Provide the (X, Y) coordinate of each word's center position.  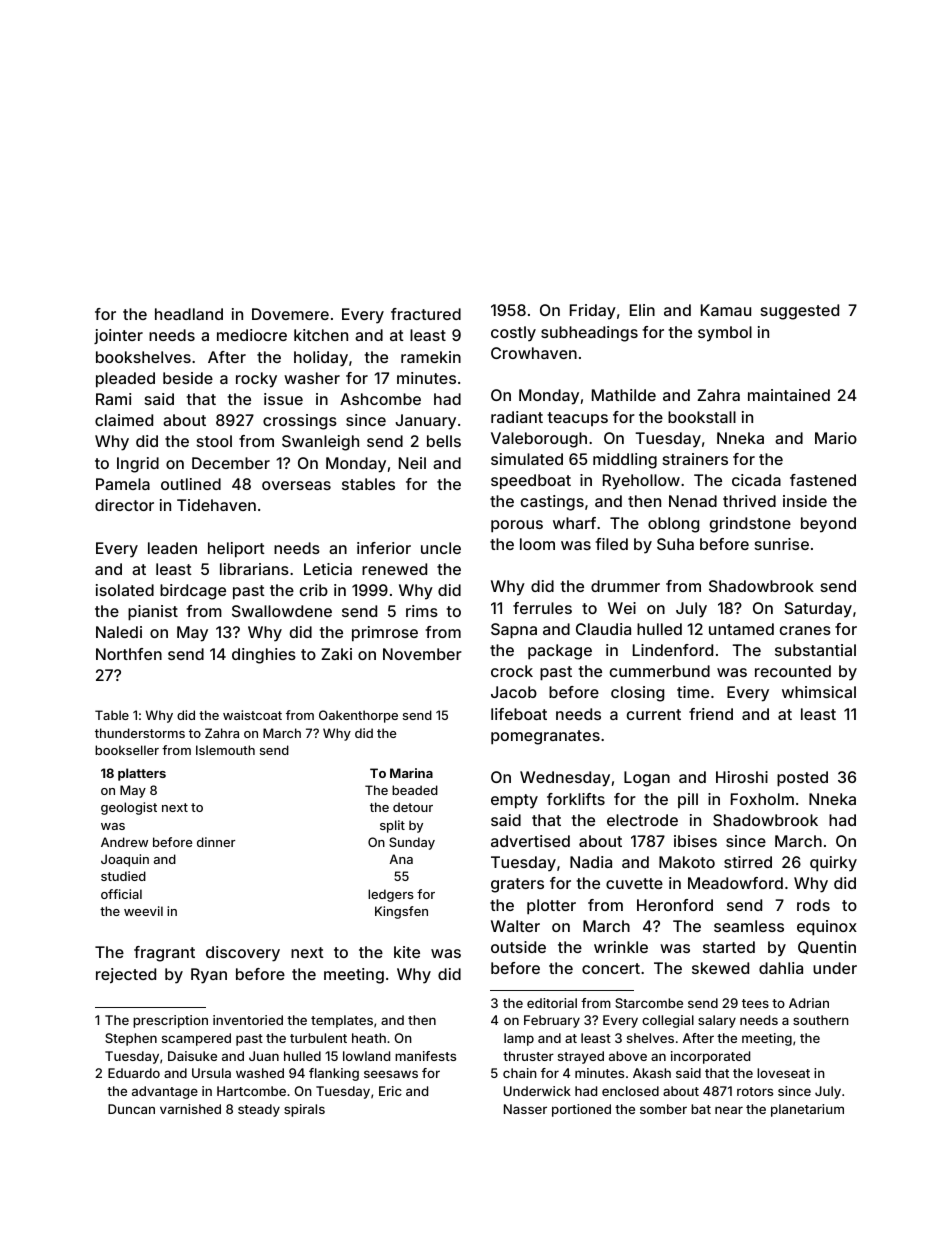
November (422, 654)
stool (214, 441)
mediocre (252, 335)
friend (711, 714)
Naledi (119, 632)
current (654, 714)
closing (637, 694)
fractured (426, 314)
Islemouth (225, 750)
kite (407, 952)
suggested (800, 312)
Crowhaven (534, 353)
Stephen (131, 1039)
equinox (827, 928)
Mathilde (624, 395)
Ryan (209, 976)
